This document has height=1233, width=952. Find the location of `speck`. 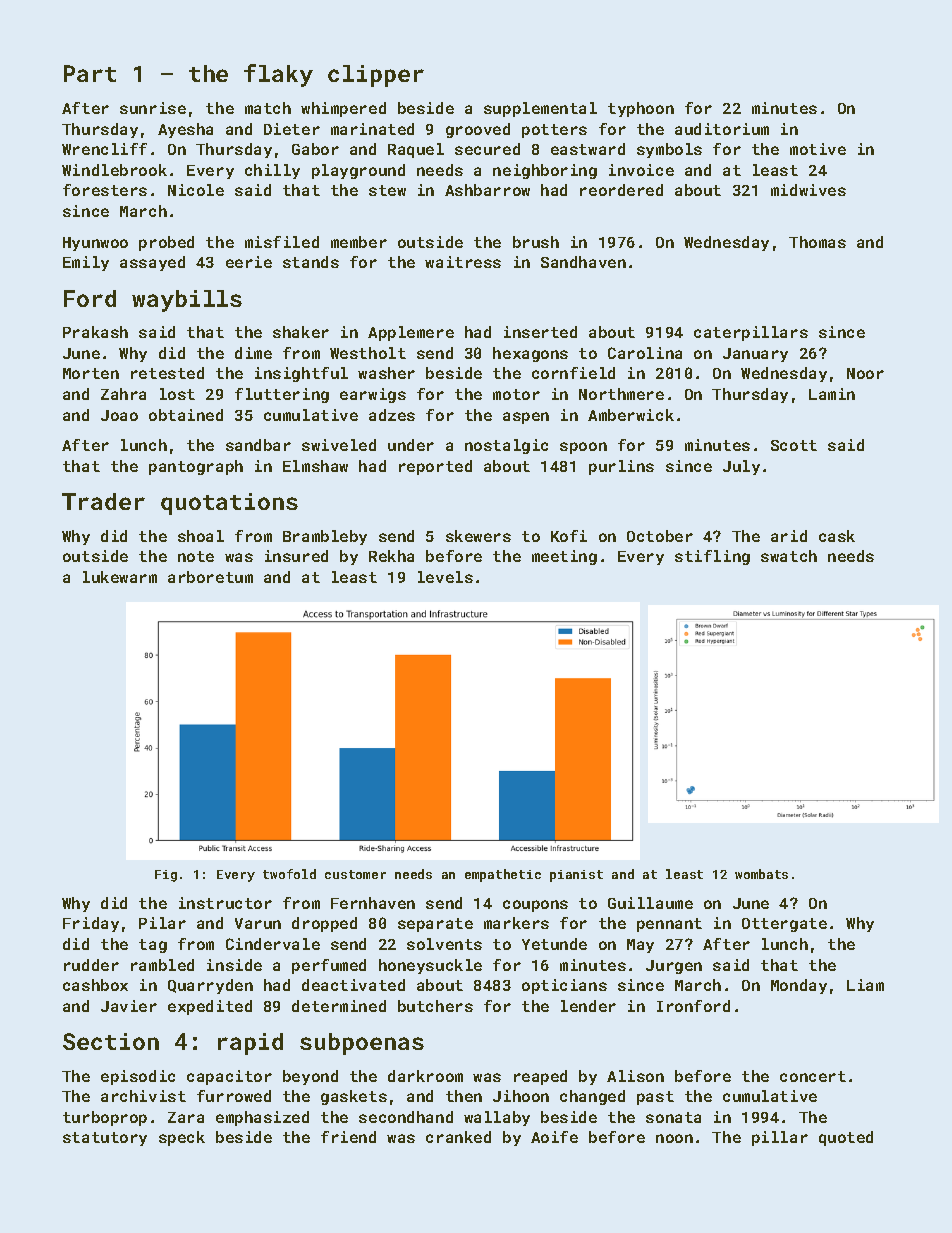

speck is located at coordinates (182, 1138).
